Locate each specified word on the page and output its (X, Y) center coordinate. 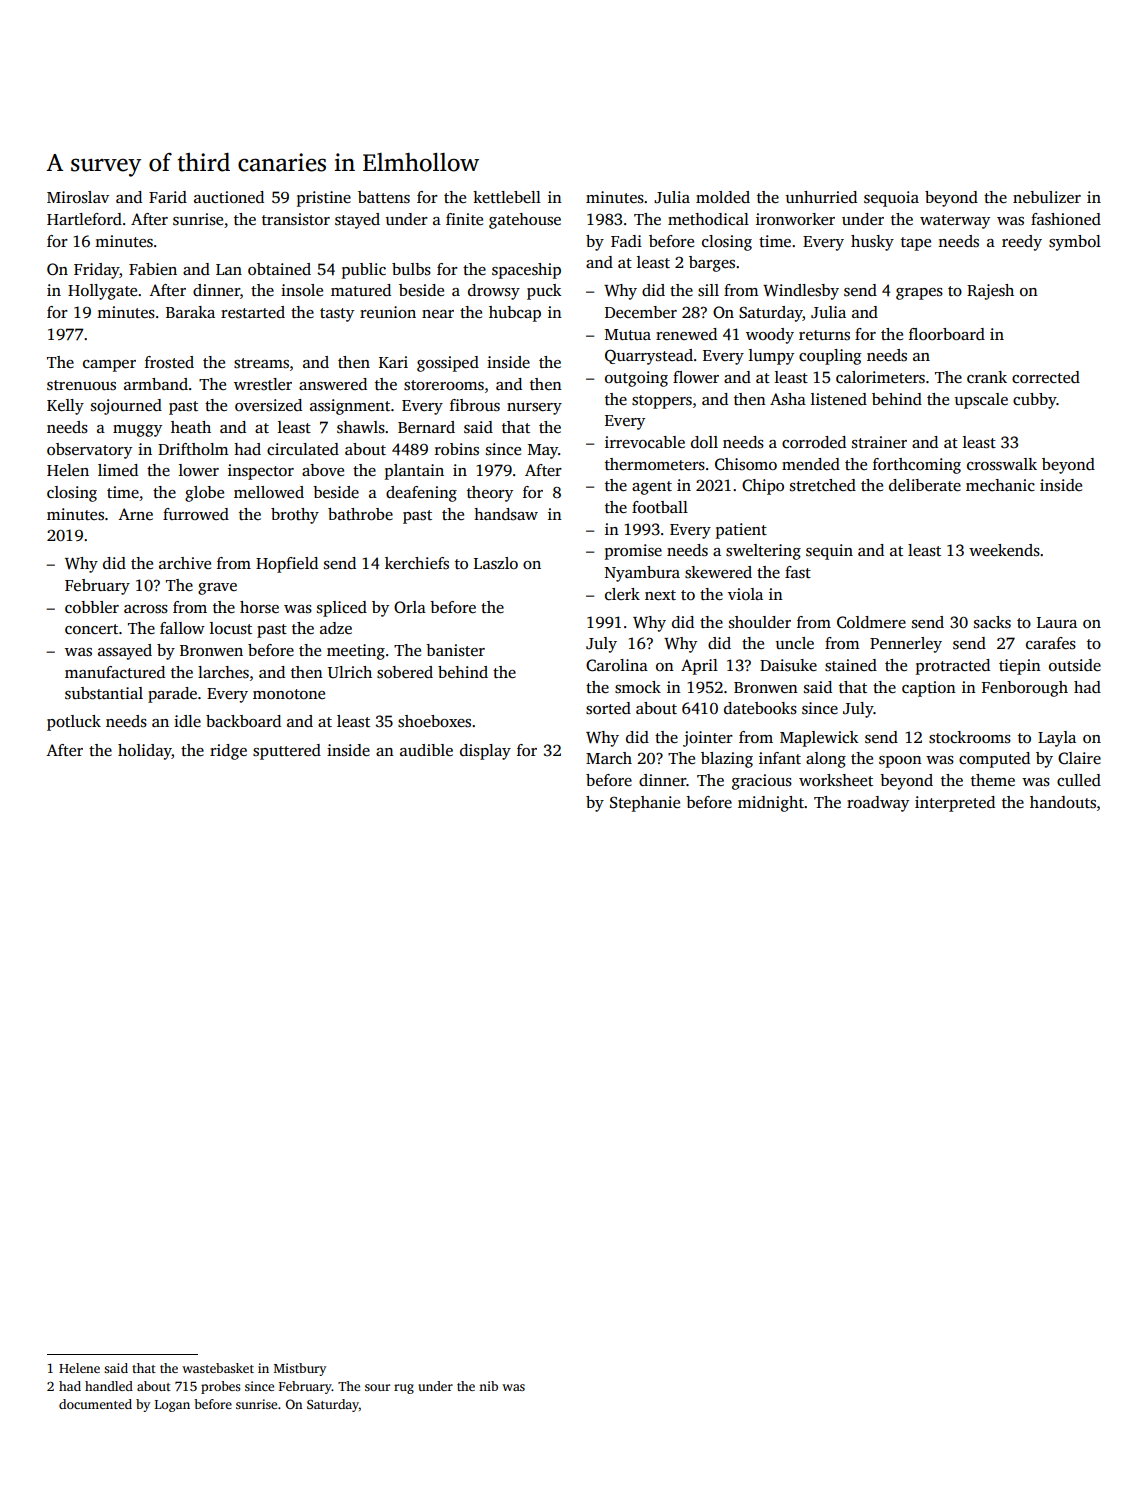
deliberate (925, 485)
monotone (289, 694)
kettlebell (507, 197)
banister (455, 650)
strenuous (81, 385)
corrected (1046, 377)
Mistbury (300, 1369)
